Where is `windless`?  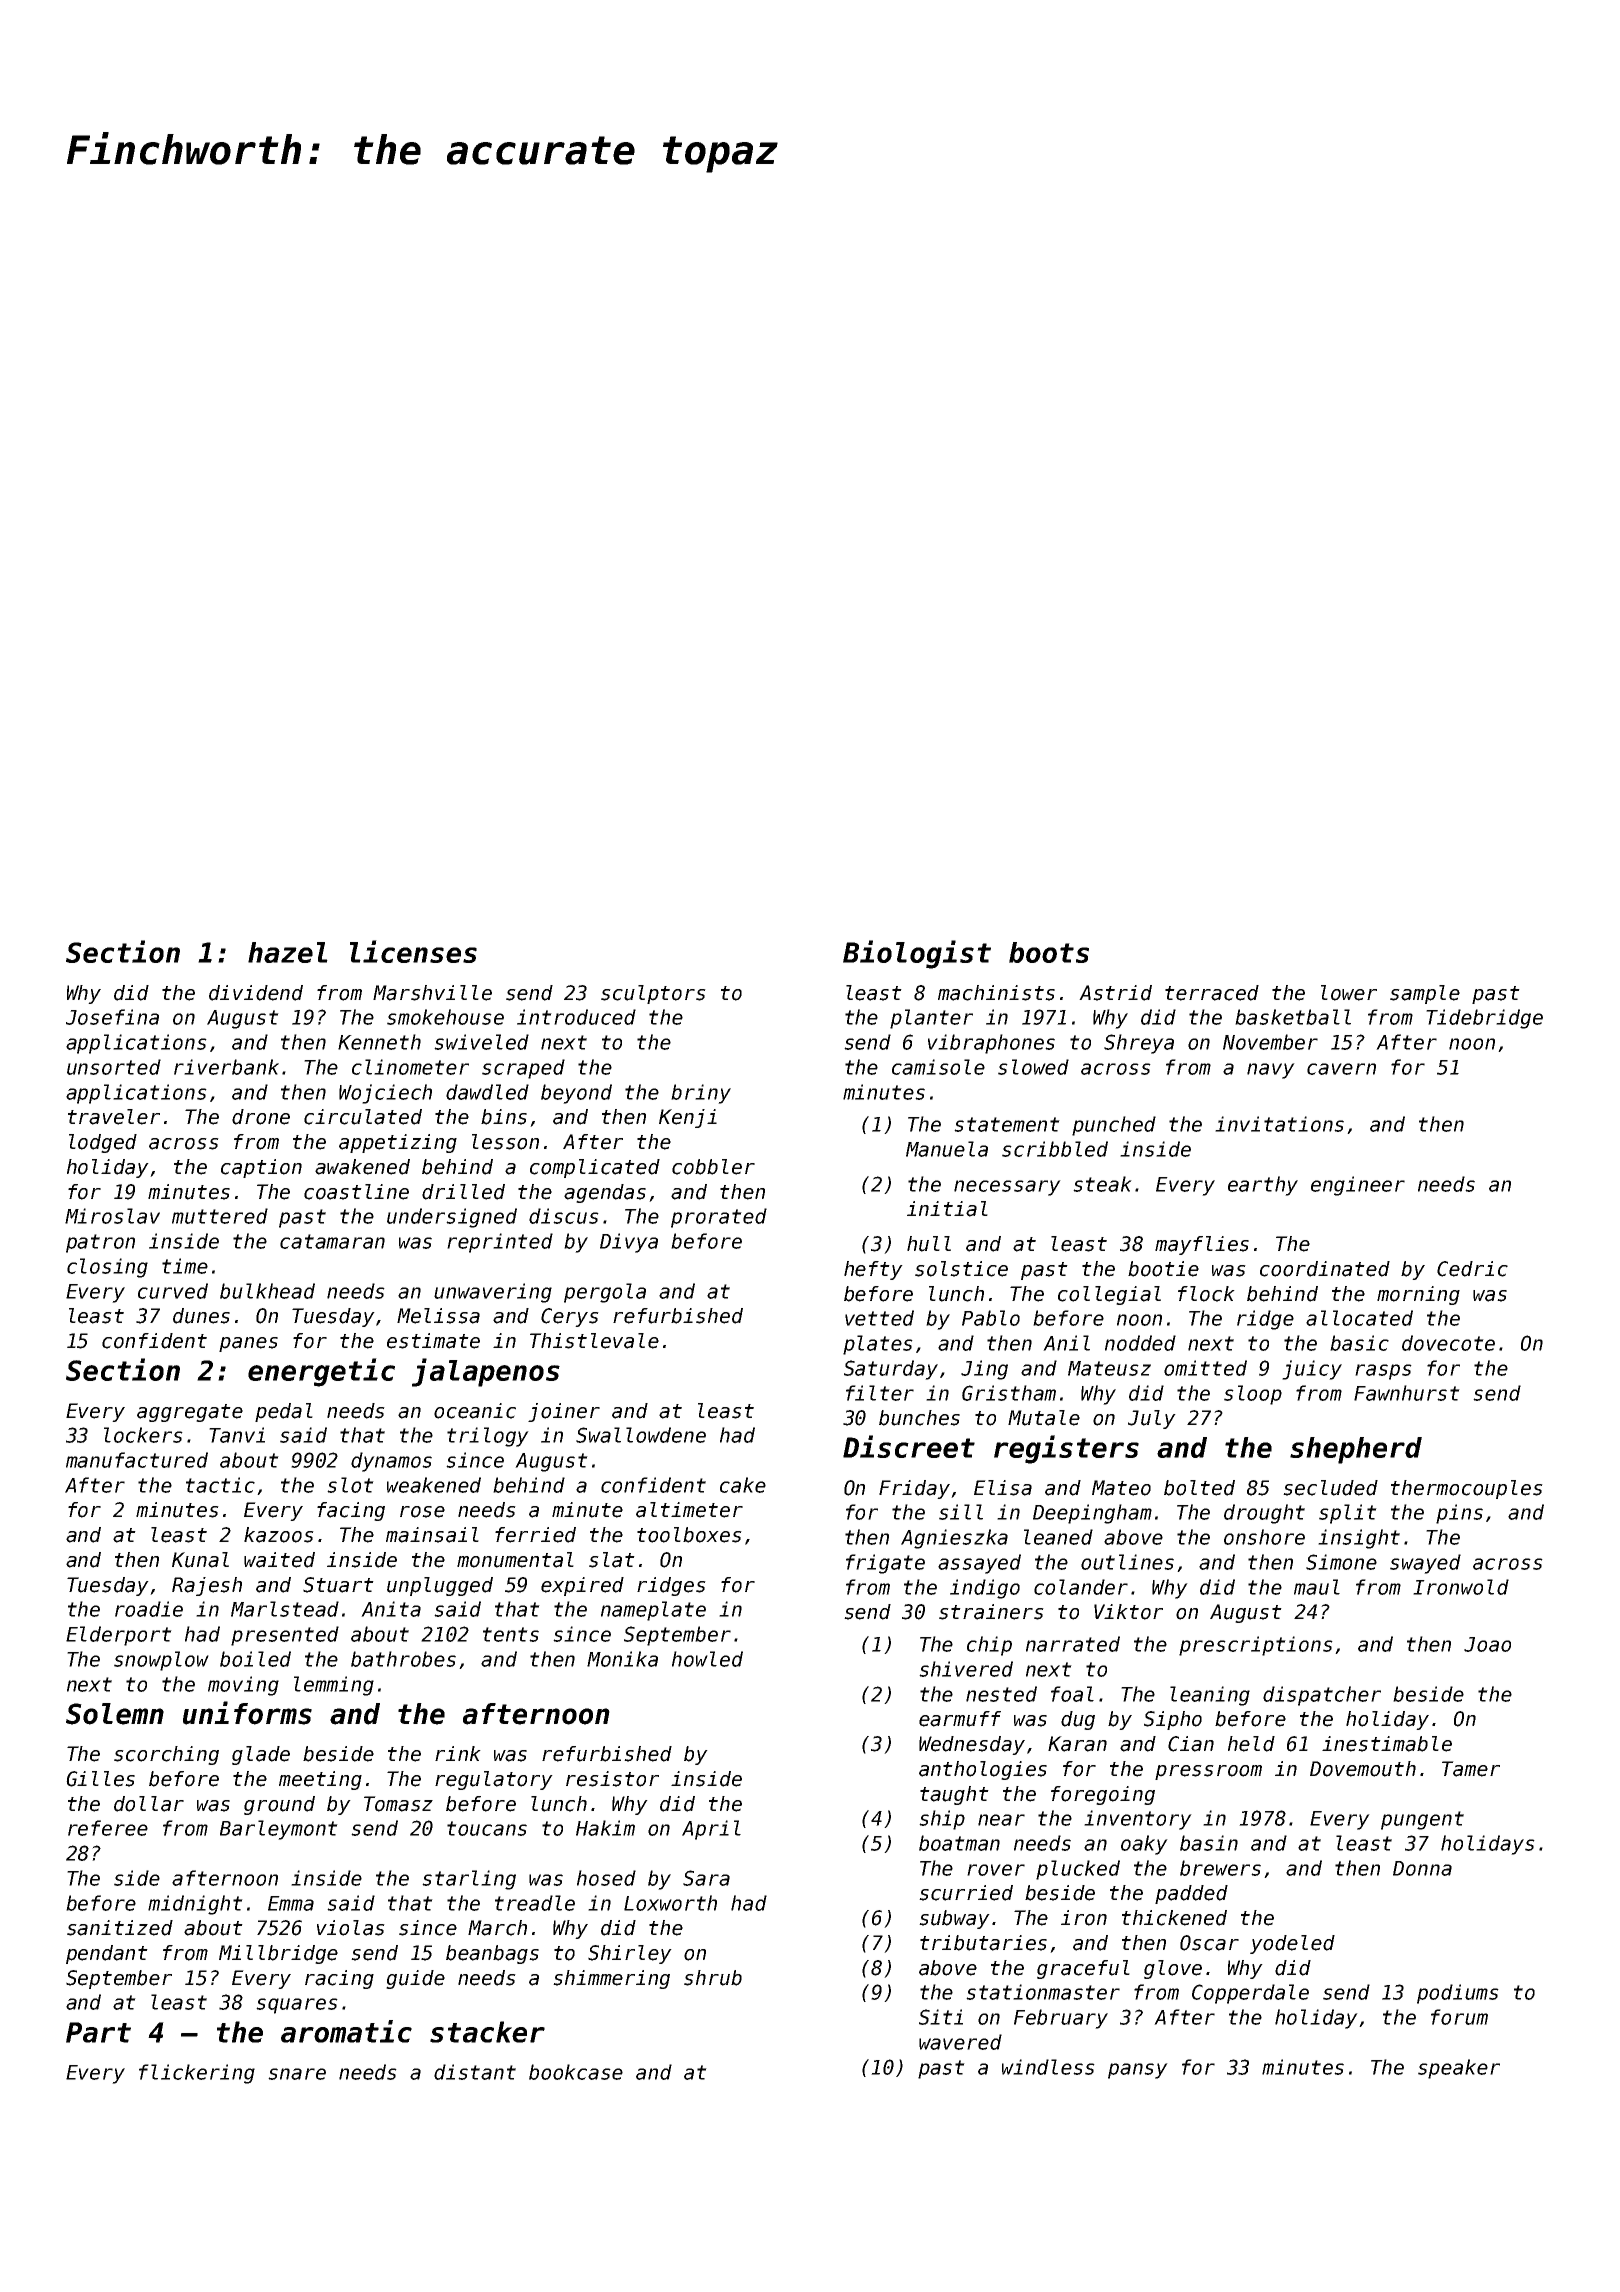 windless is located at coordinates (1048, 2067).
